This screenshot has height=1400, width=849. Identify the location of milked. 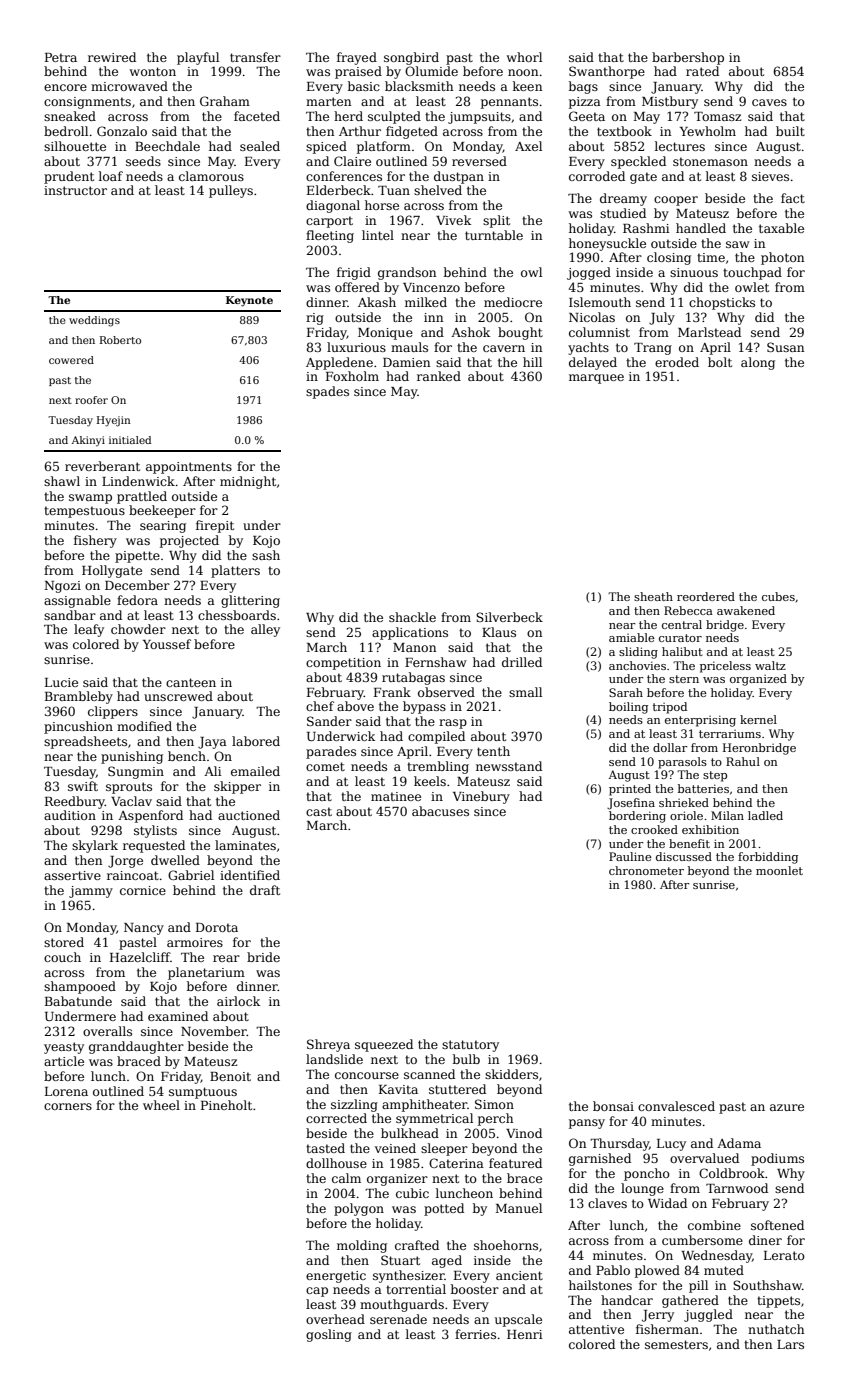
(426, 302).
